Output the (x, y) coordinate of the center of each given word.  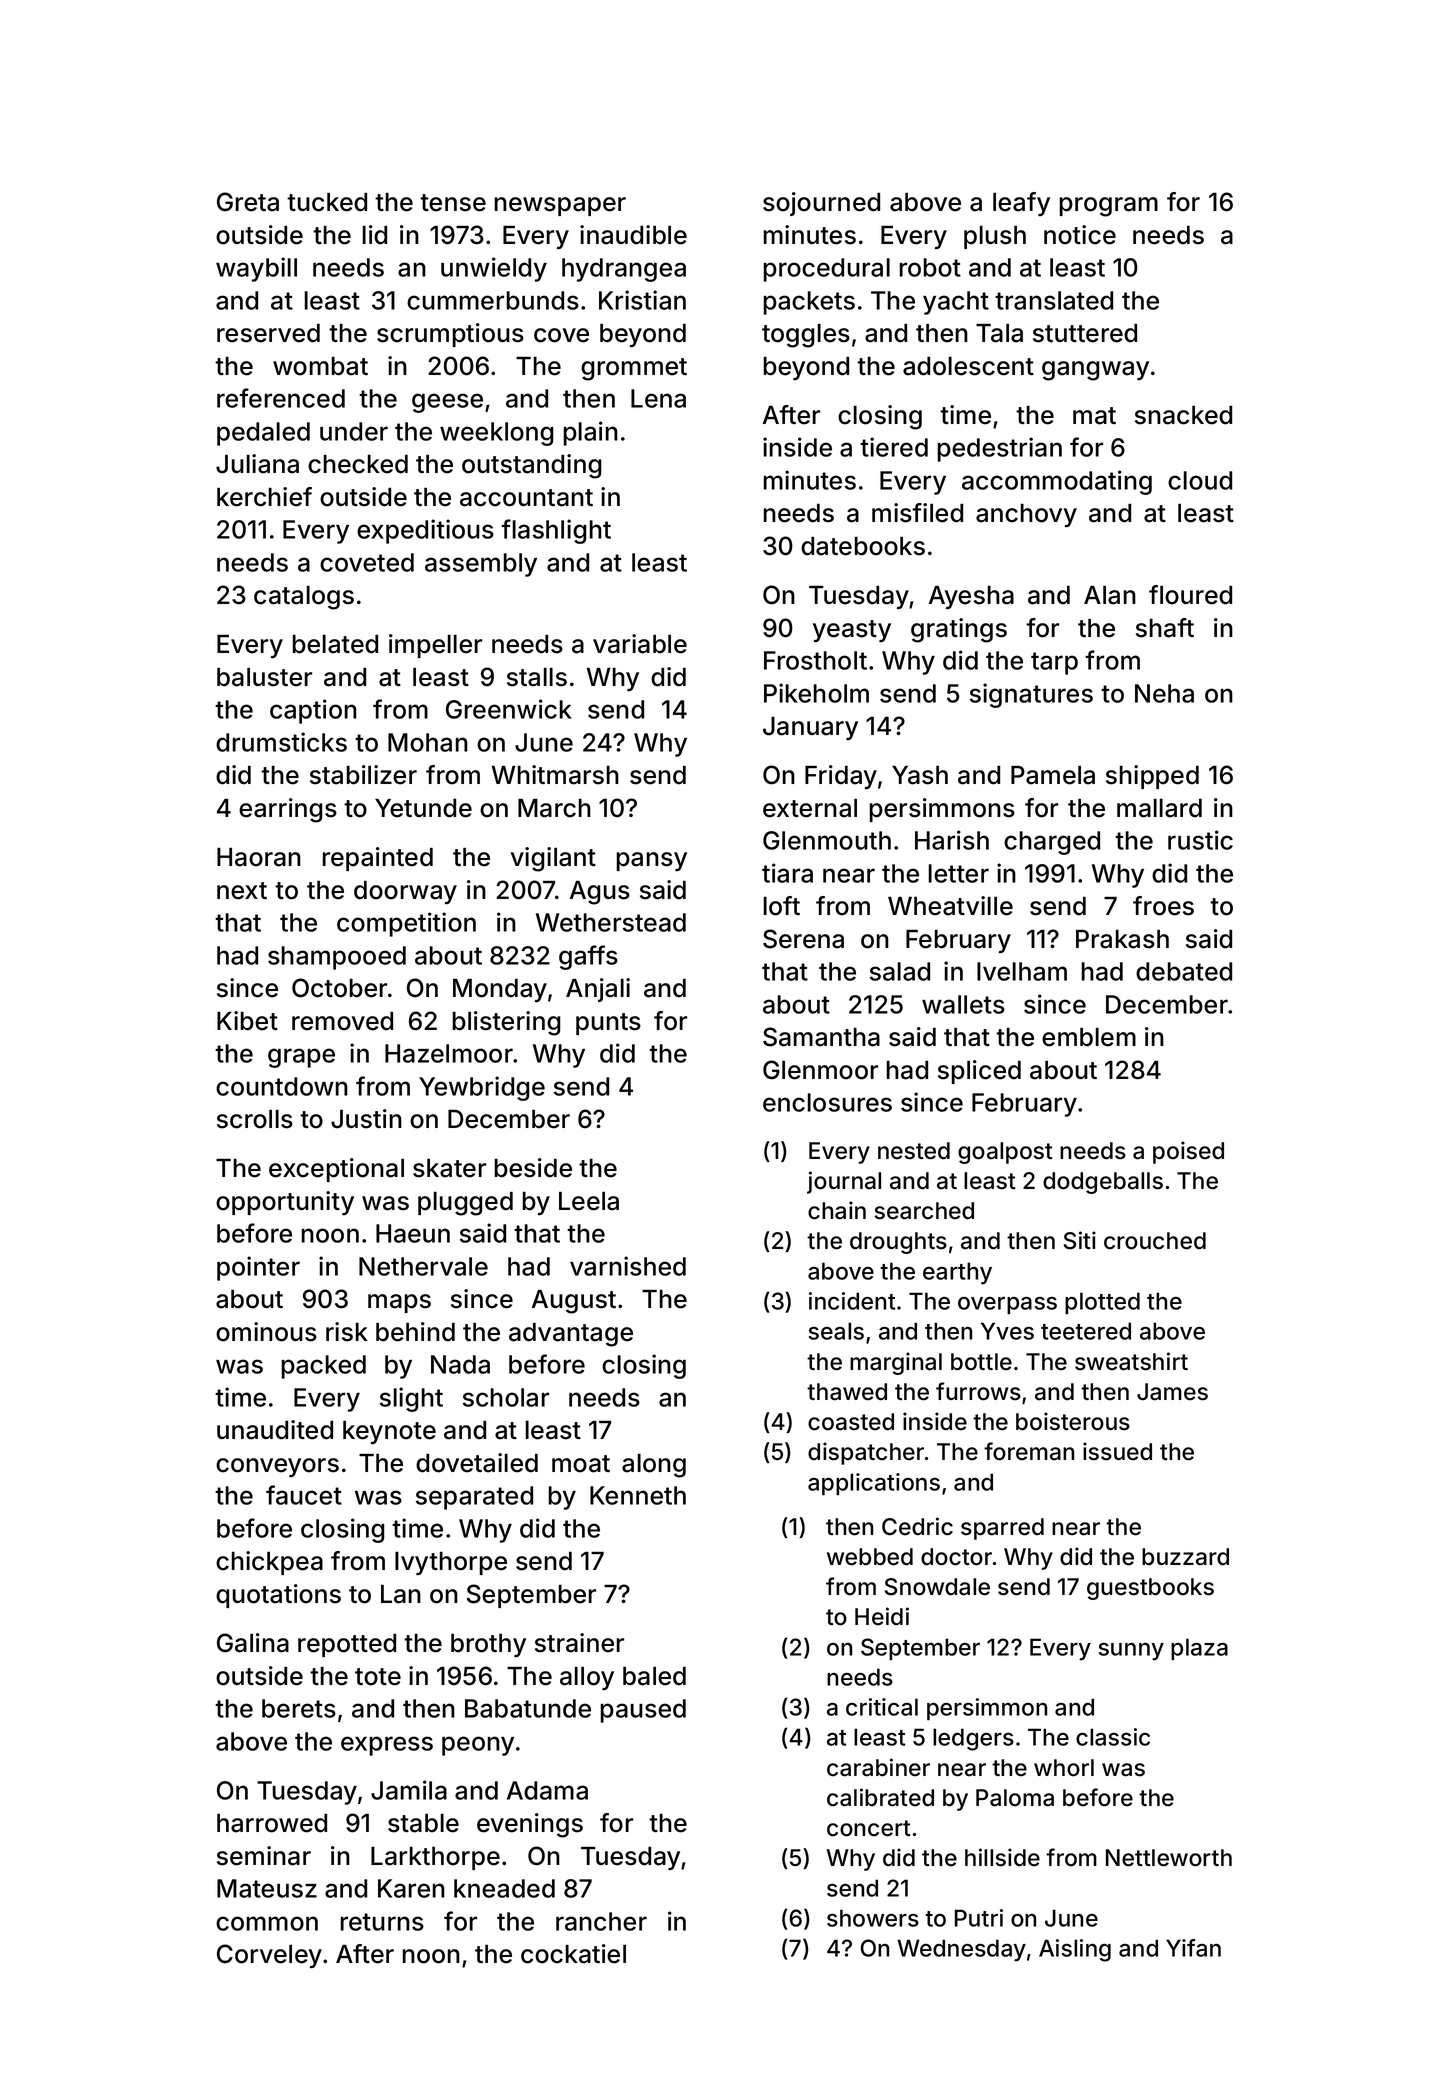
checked (358, 464)
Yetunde (423, 808)
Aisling (1075, 1950)
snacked (1183, 415)
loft (782, 906)
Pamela (1053, 775)
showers (873, 1918)
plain (591, 433)
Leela (589, 1201)
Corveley (269, 1956)
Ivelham (1022, 971)
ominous (266, 1332)
